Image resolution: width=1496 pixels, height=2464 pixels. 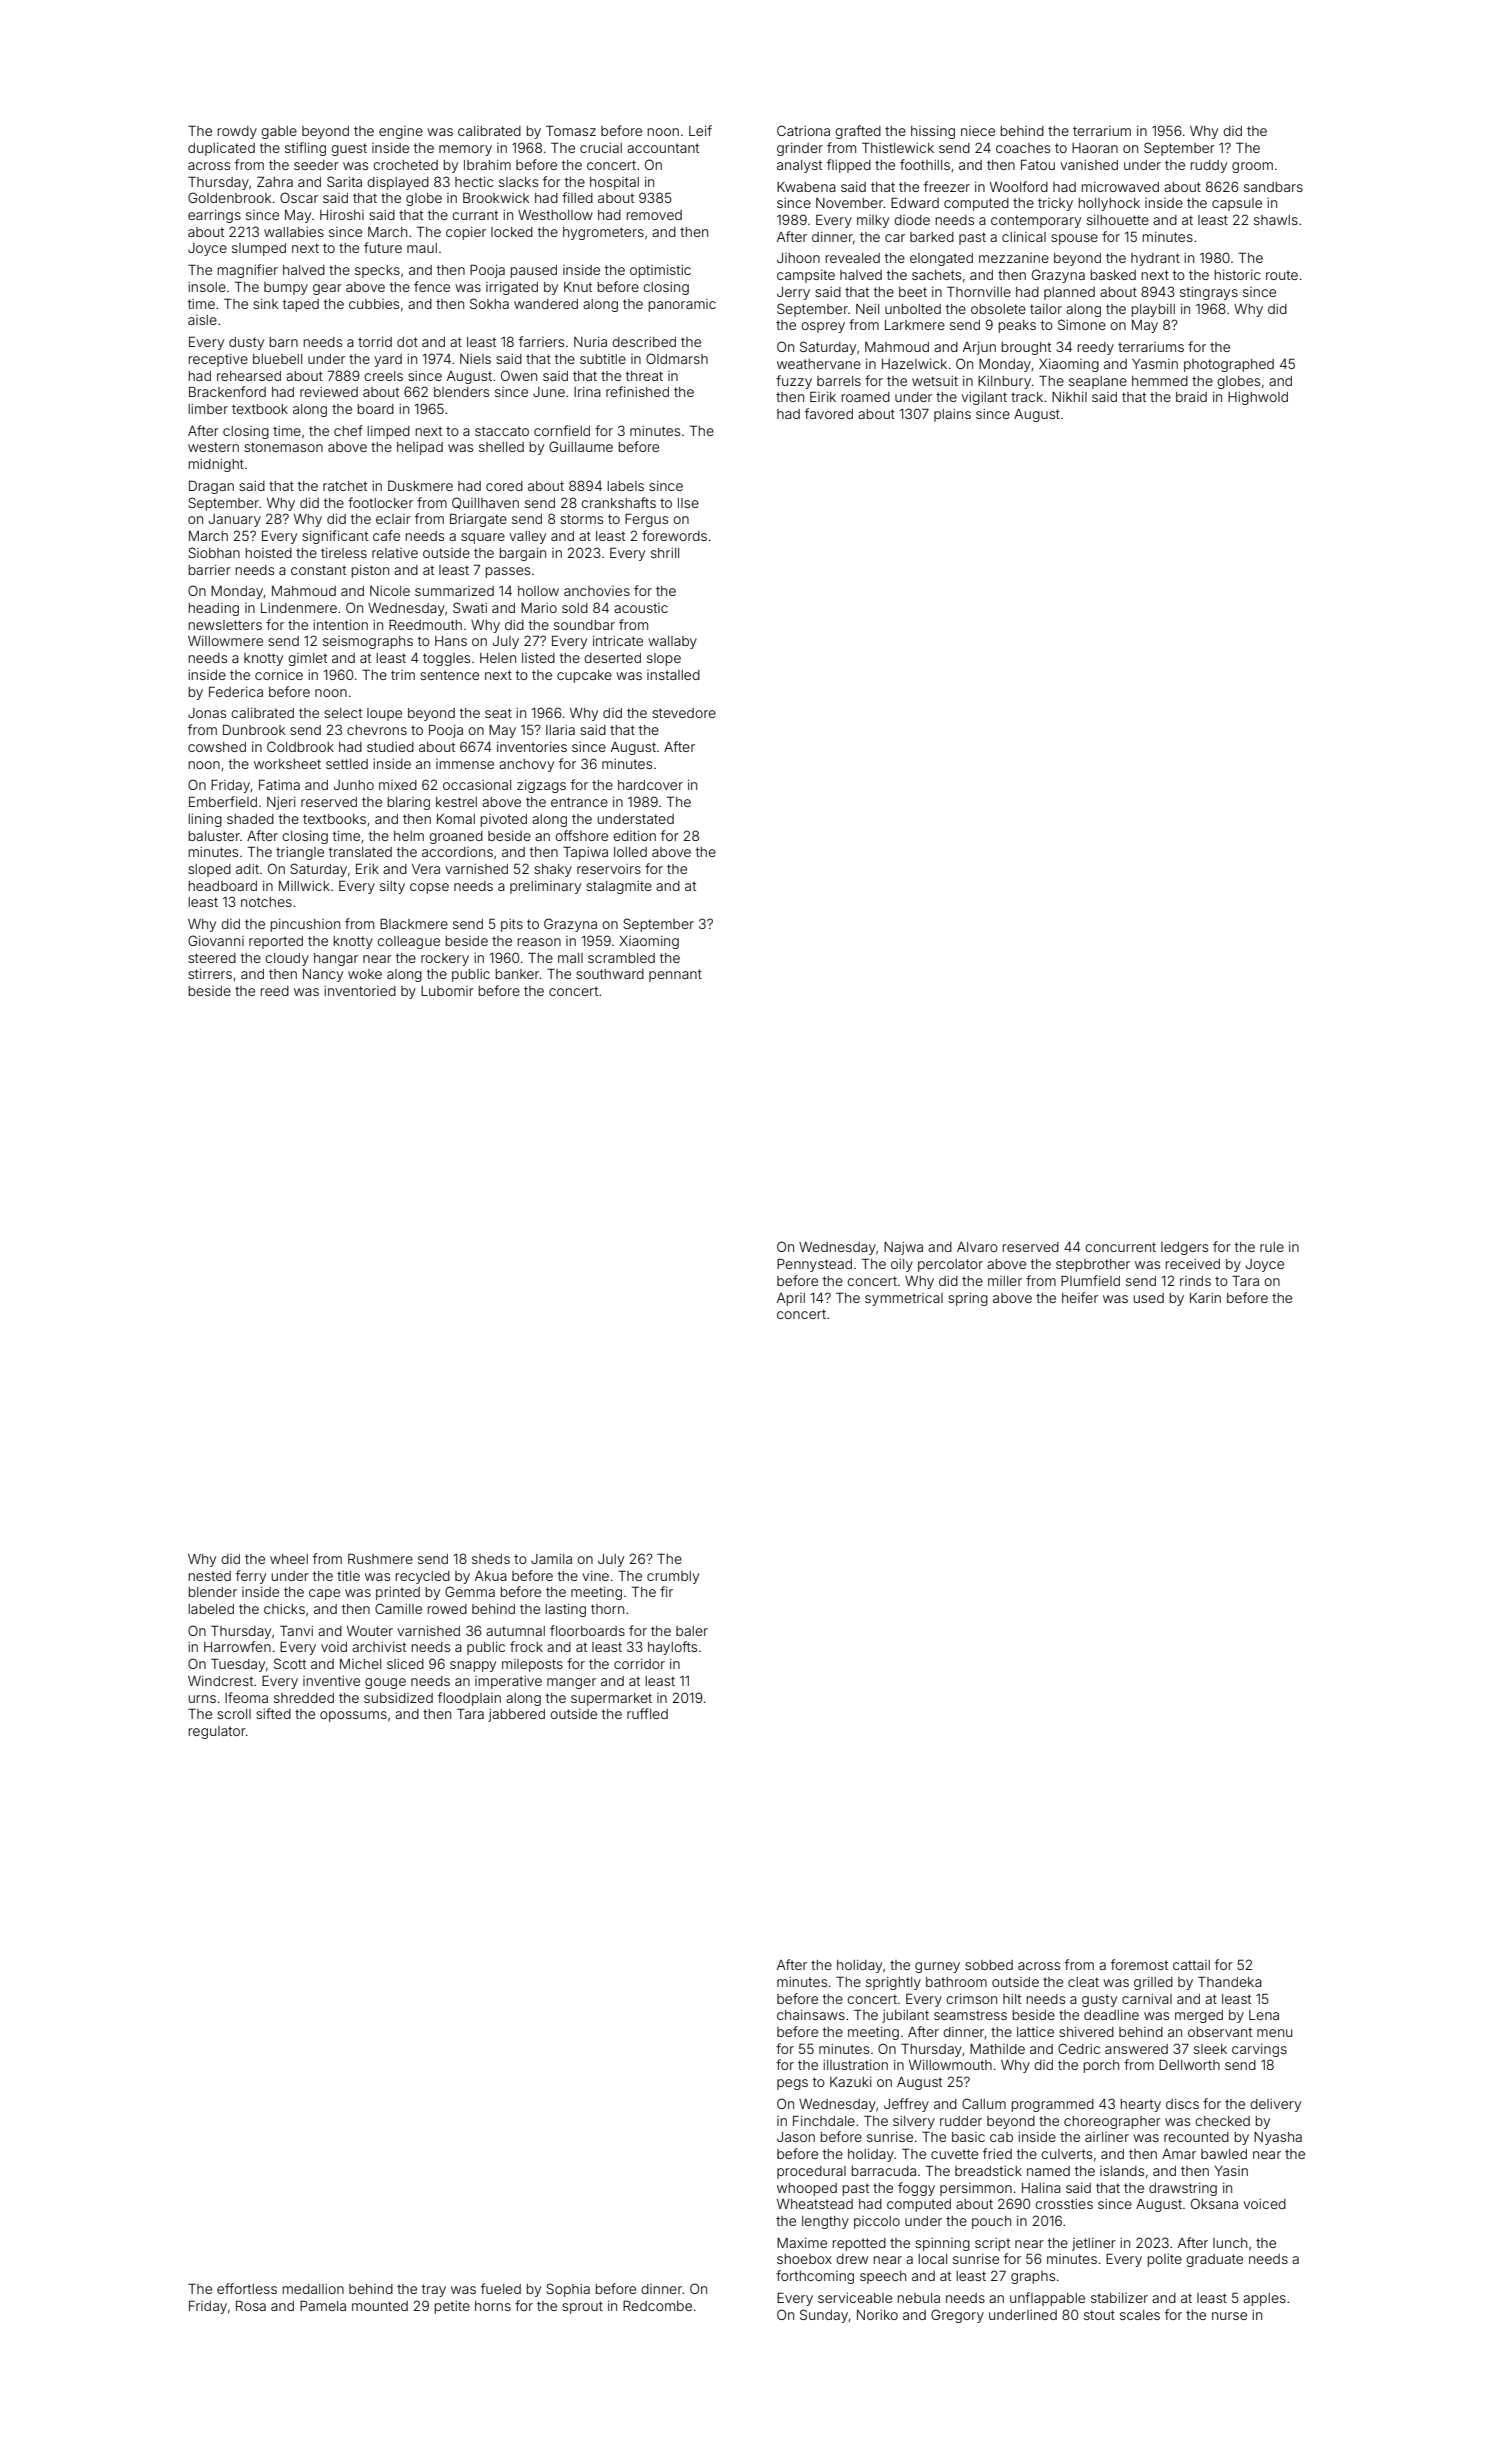 I want to click on niece, so click(x=978, y=131).
